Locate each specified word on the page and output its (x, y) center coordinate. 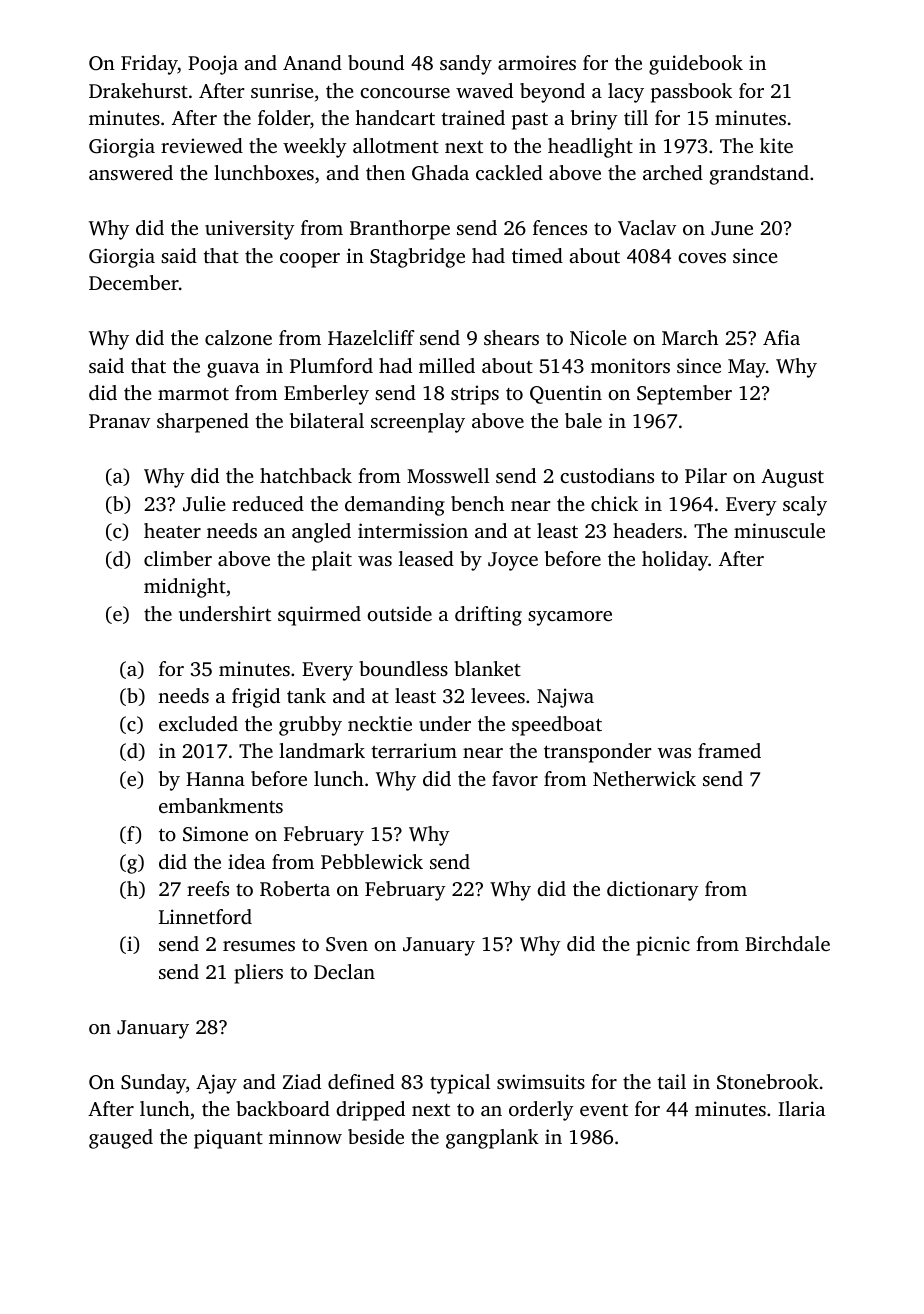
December (134, 282)
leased (426, 558)
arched (673, 172)
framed (729, 750)
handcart (395, 117)
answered (131, 172)
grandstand (759, 175)
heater (172, 530)
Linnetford (205, 916)
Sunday (153, 1084)
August (792, 478)
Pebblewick (372, 861)
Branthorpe (400, 230)
